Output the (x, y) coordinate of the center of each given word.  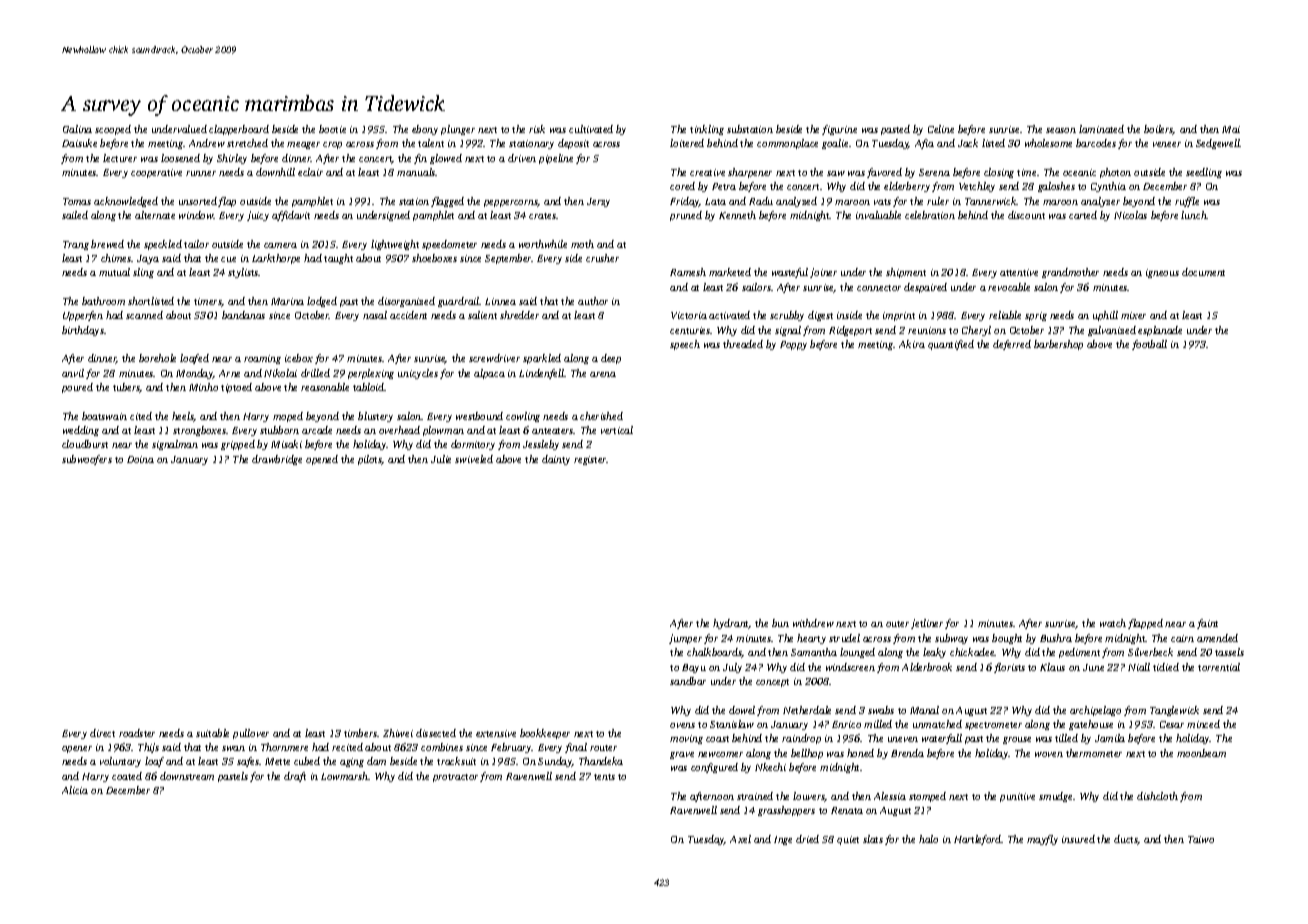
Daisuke (79, 143)
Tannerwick (991, 201)
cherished (601, 416)
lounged (857, 653)
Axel (740, 839)
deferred (1012, 345)
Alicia (75, 790)
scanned (144, 315)
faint (1207, 624)
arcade (317, 430)
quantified (951, 345)
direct (102, 733)
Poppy (793, 345)
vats (882, 202)
